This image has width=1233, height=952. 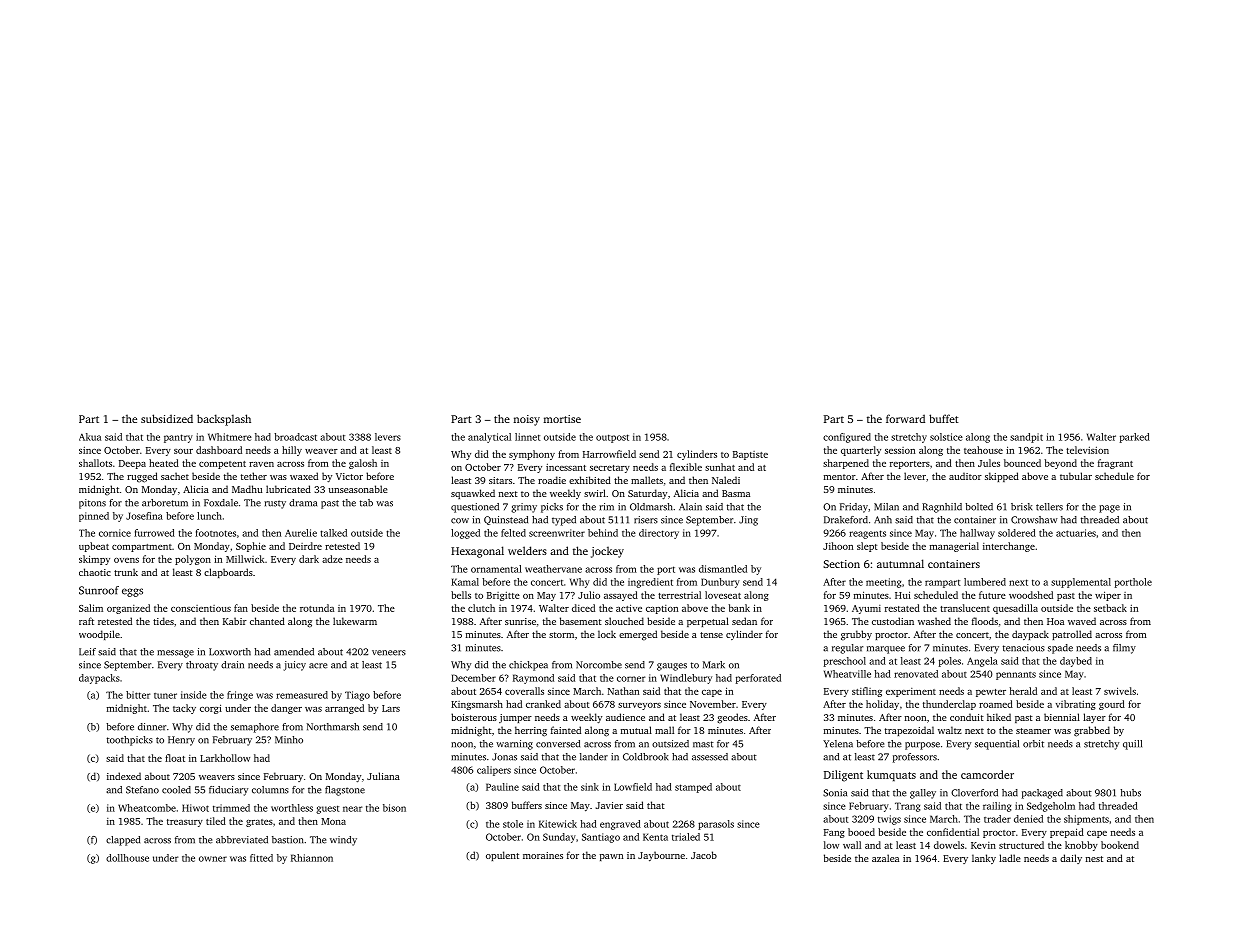 What do you see at coordinates (886, 650) in the image?
I see `marquee` at bounding box center [886, 650].
